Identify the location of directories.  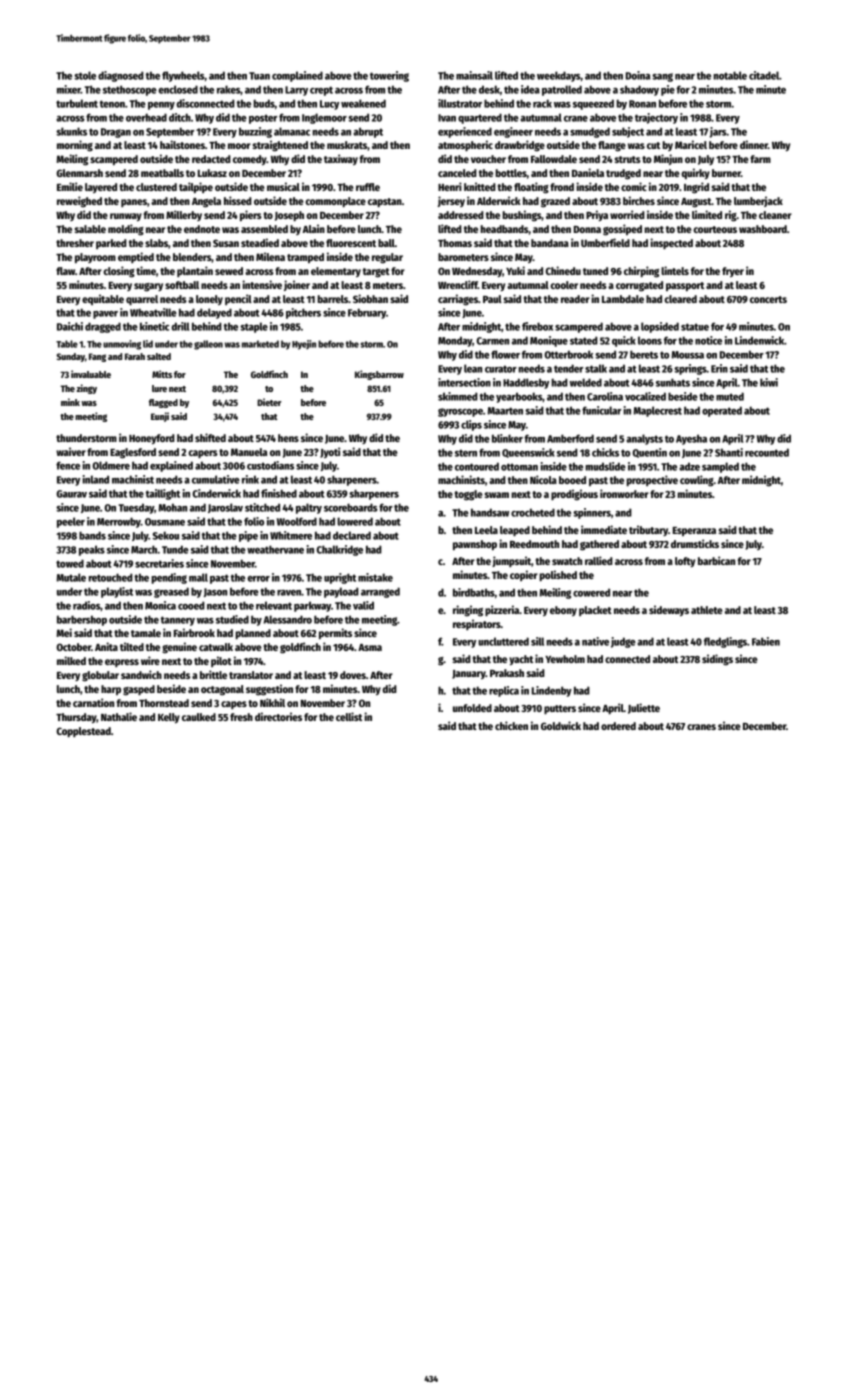
(278, 716).
